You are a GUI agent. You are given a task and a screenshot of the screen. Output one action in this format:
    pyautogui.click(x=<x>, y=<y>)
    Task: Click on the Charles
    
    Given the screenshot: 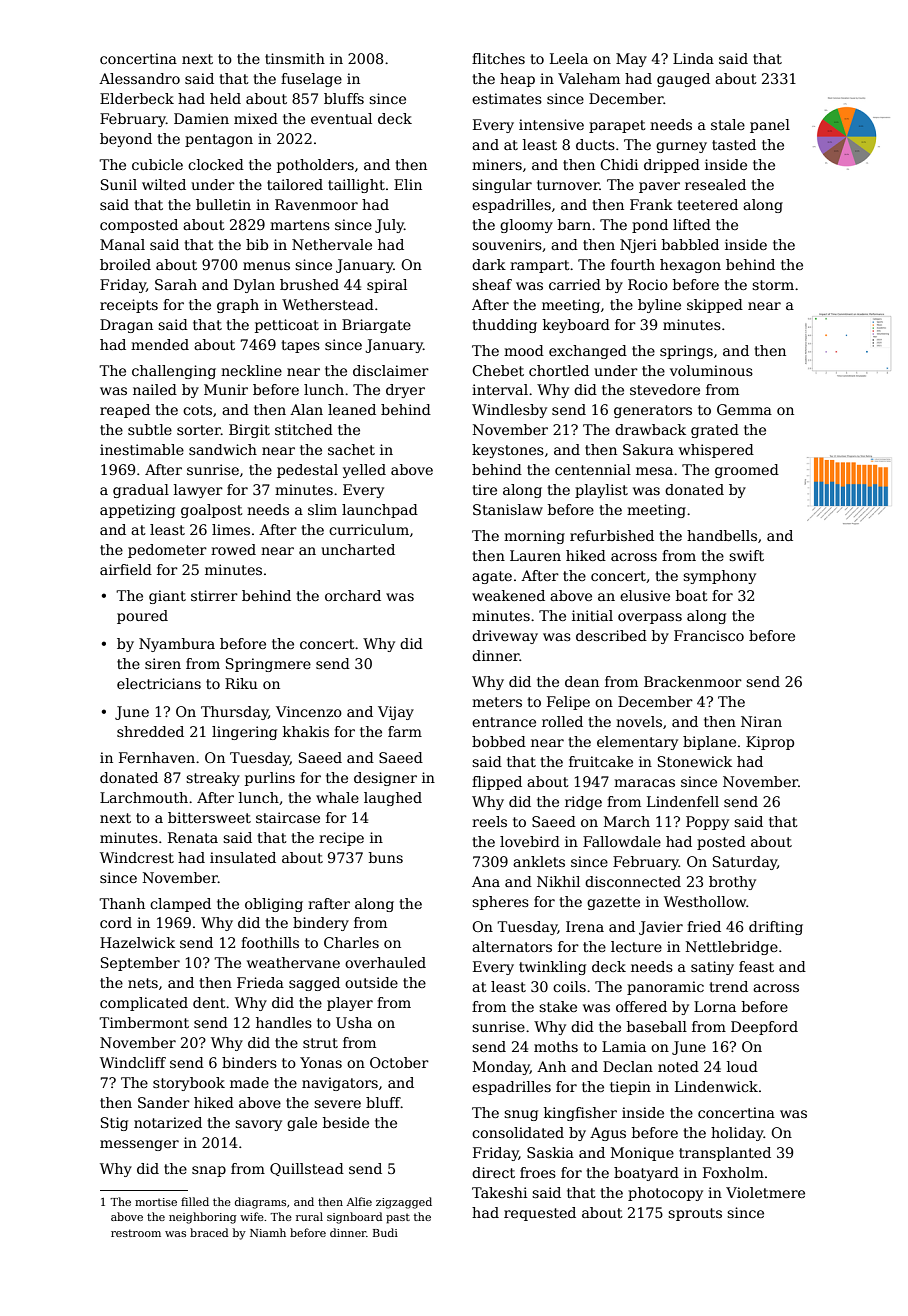 What is the action you would take?
    pyautogui.click(x=351, y=942)
